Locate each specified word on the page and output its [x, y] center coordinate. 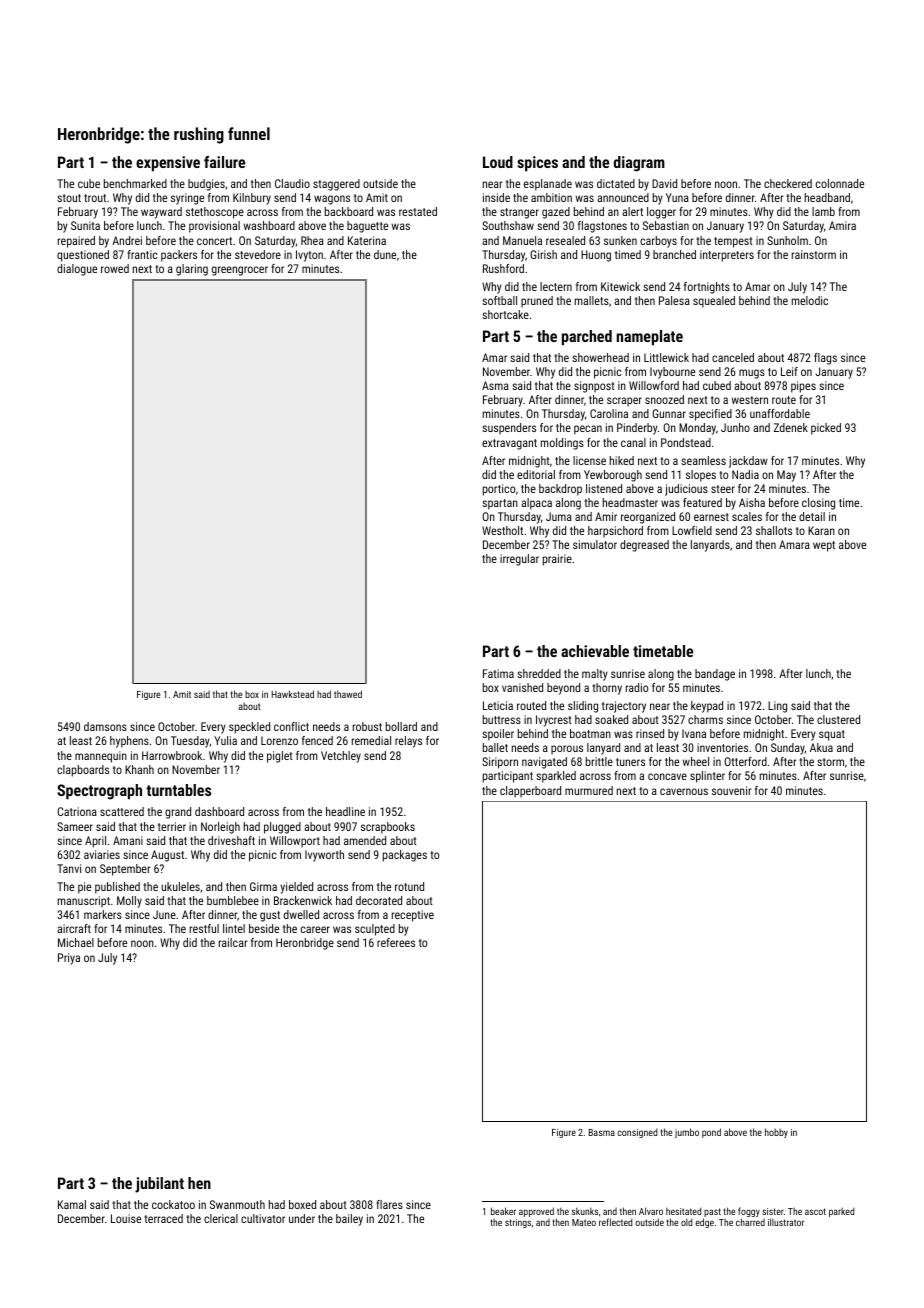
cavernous [684, 791]
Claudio [292, 183]
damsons [105, 726]
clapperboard [530, 792]
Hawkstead [293, 694]
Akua [821, 747]
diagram [639, 164]
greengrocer [240, 271]
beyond [563, 689]
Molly [129, 902]
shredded [539, 673]
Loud [498, 162]
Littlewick [666, 357]
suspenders [509, 429]
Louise [126, 1218]
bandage [715, 675]
